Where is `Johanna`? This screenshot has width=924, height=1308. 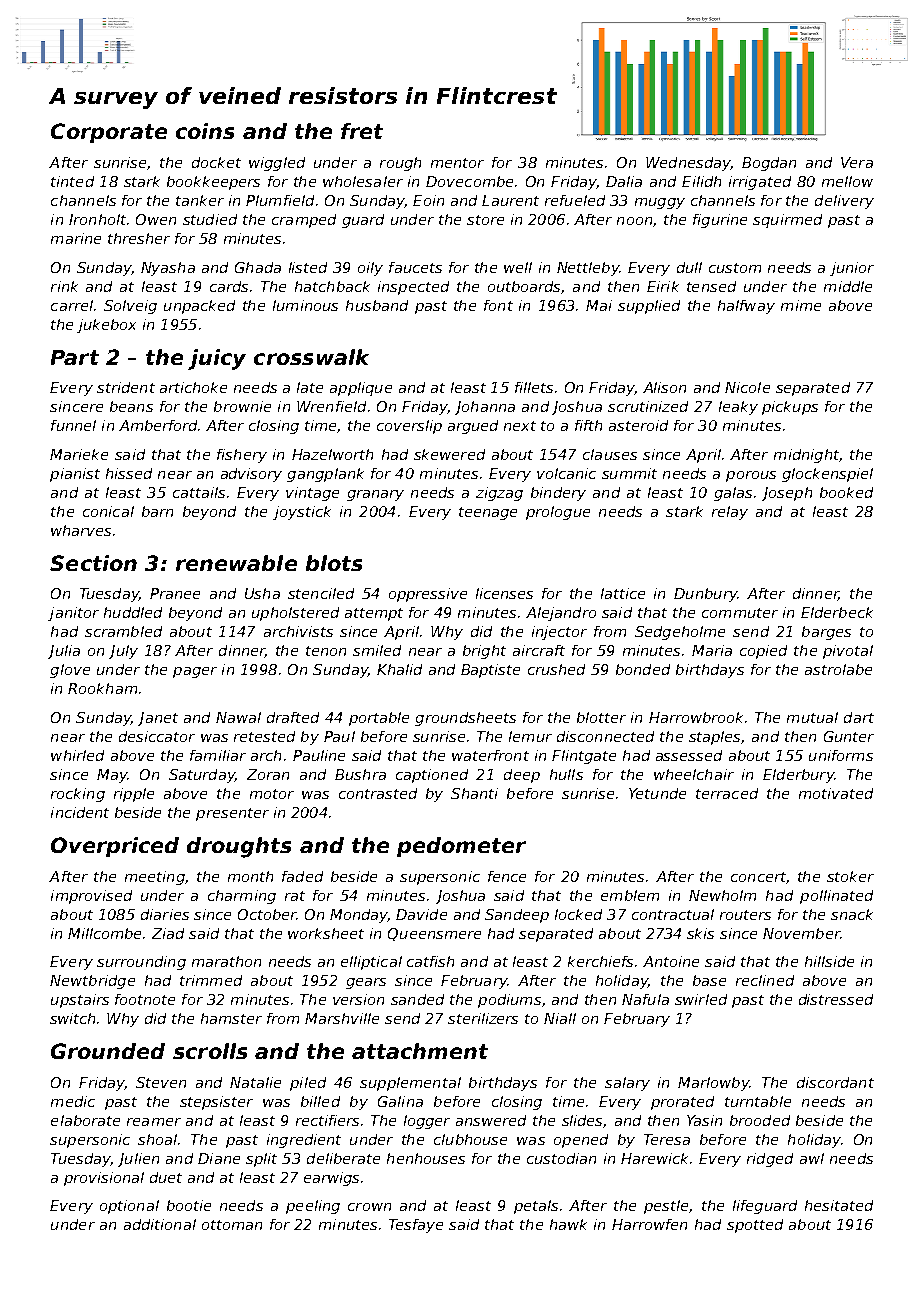 Johanna is located at coordinates (485, 408).
